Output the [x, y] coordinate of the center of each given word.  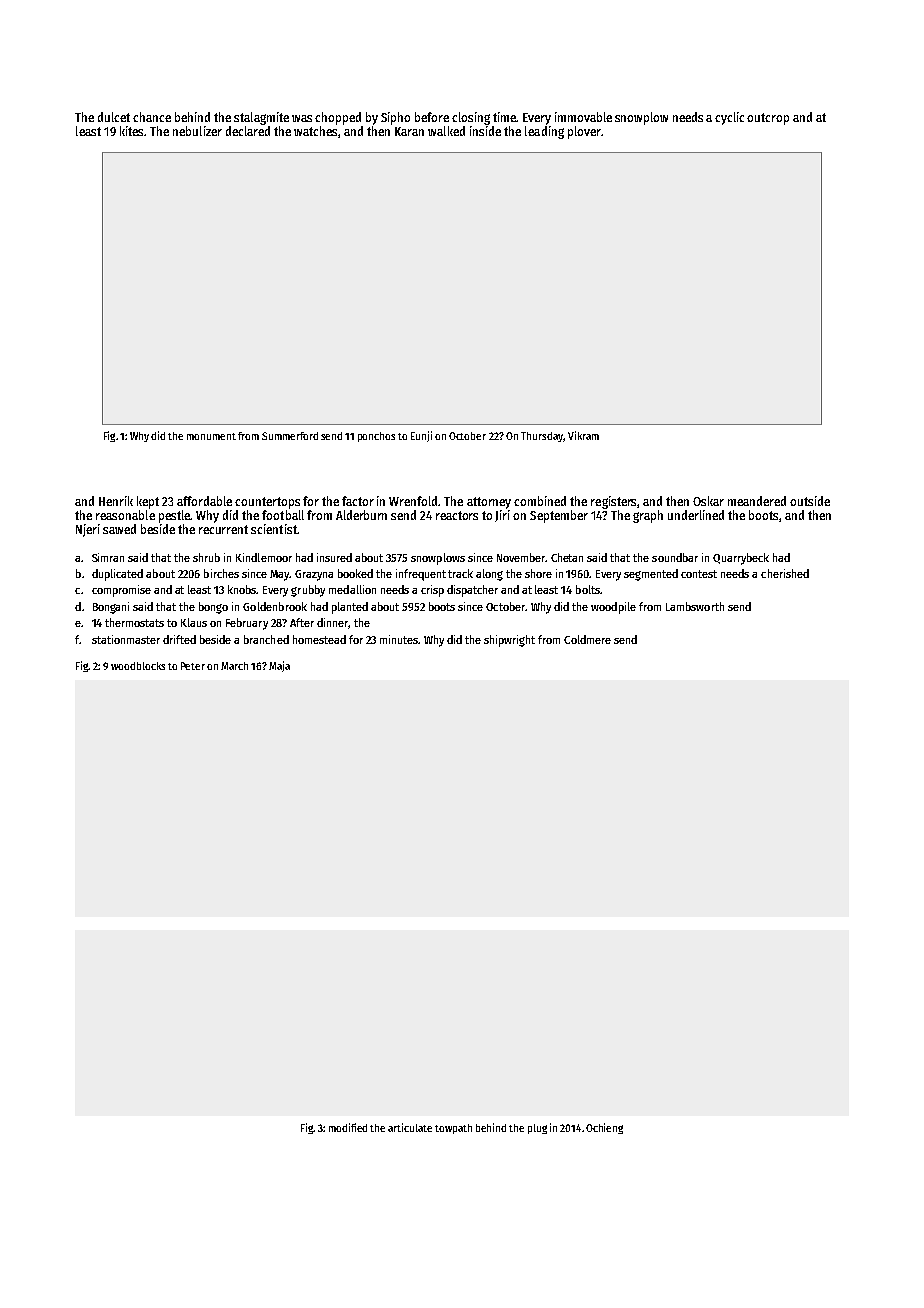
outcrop [768, 119]
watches [316, 132]
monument [211, 436]
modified [348, 1127]
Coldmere [587, 639]
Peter [193, 666]
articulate [410, 1127]
